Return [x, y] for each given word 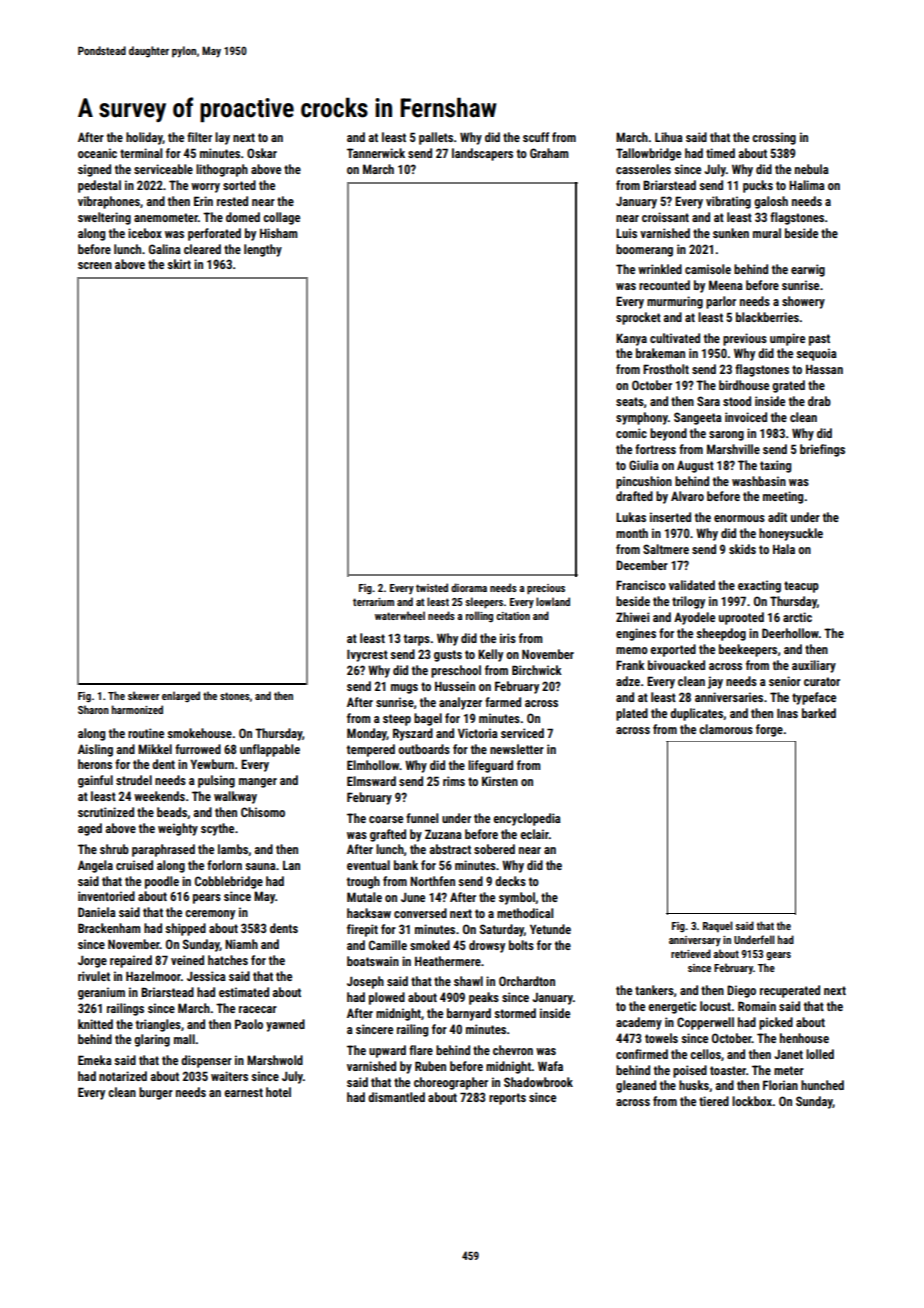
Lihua [669, 137]
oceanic [97, 153]
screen [95, 265]
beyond [668, 434]
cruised [134, 865]
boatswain [373, 961]
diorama [469, 587]
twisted [432, 587]
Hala [784, 549]
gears [778, 956]
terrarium [373, 602]
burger [156, 1093]
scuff [536, 137]
